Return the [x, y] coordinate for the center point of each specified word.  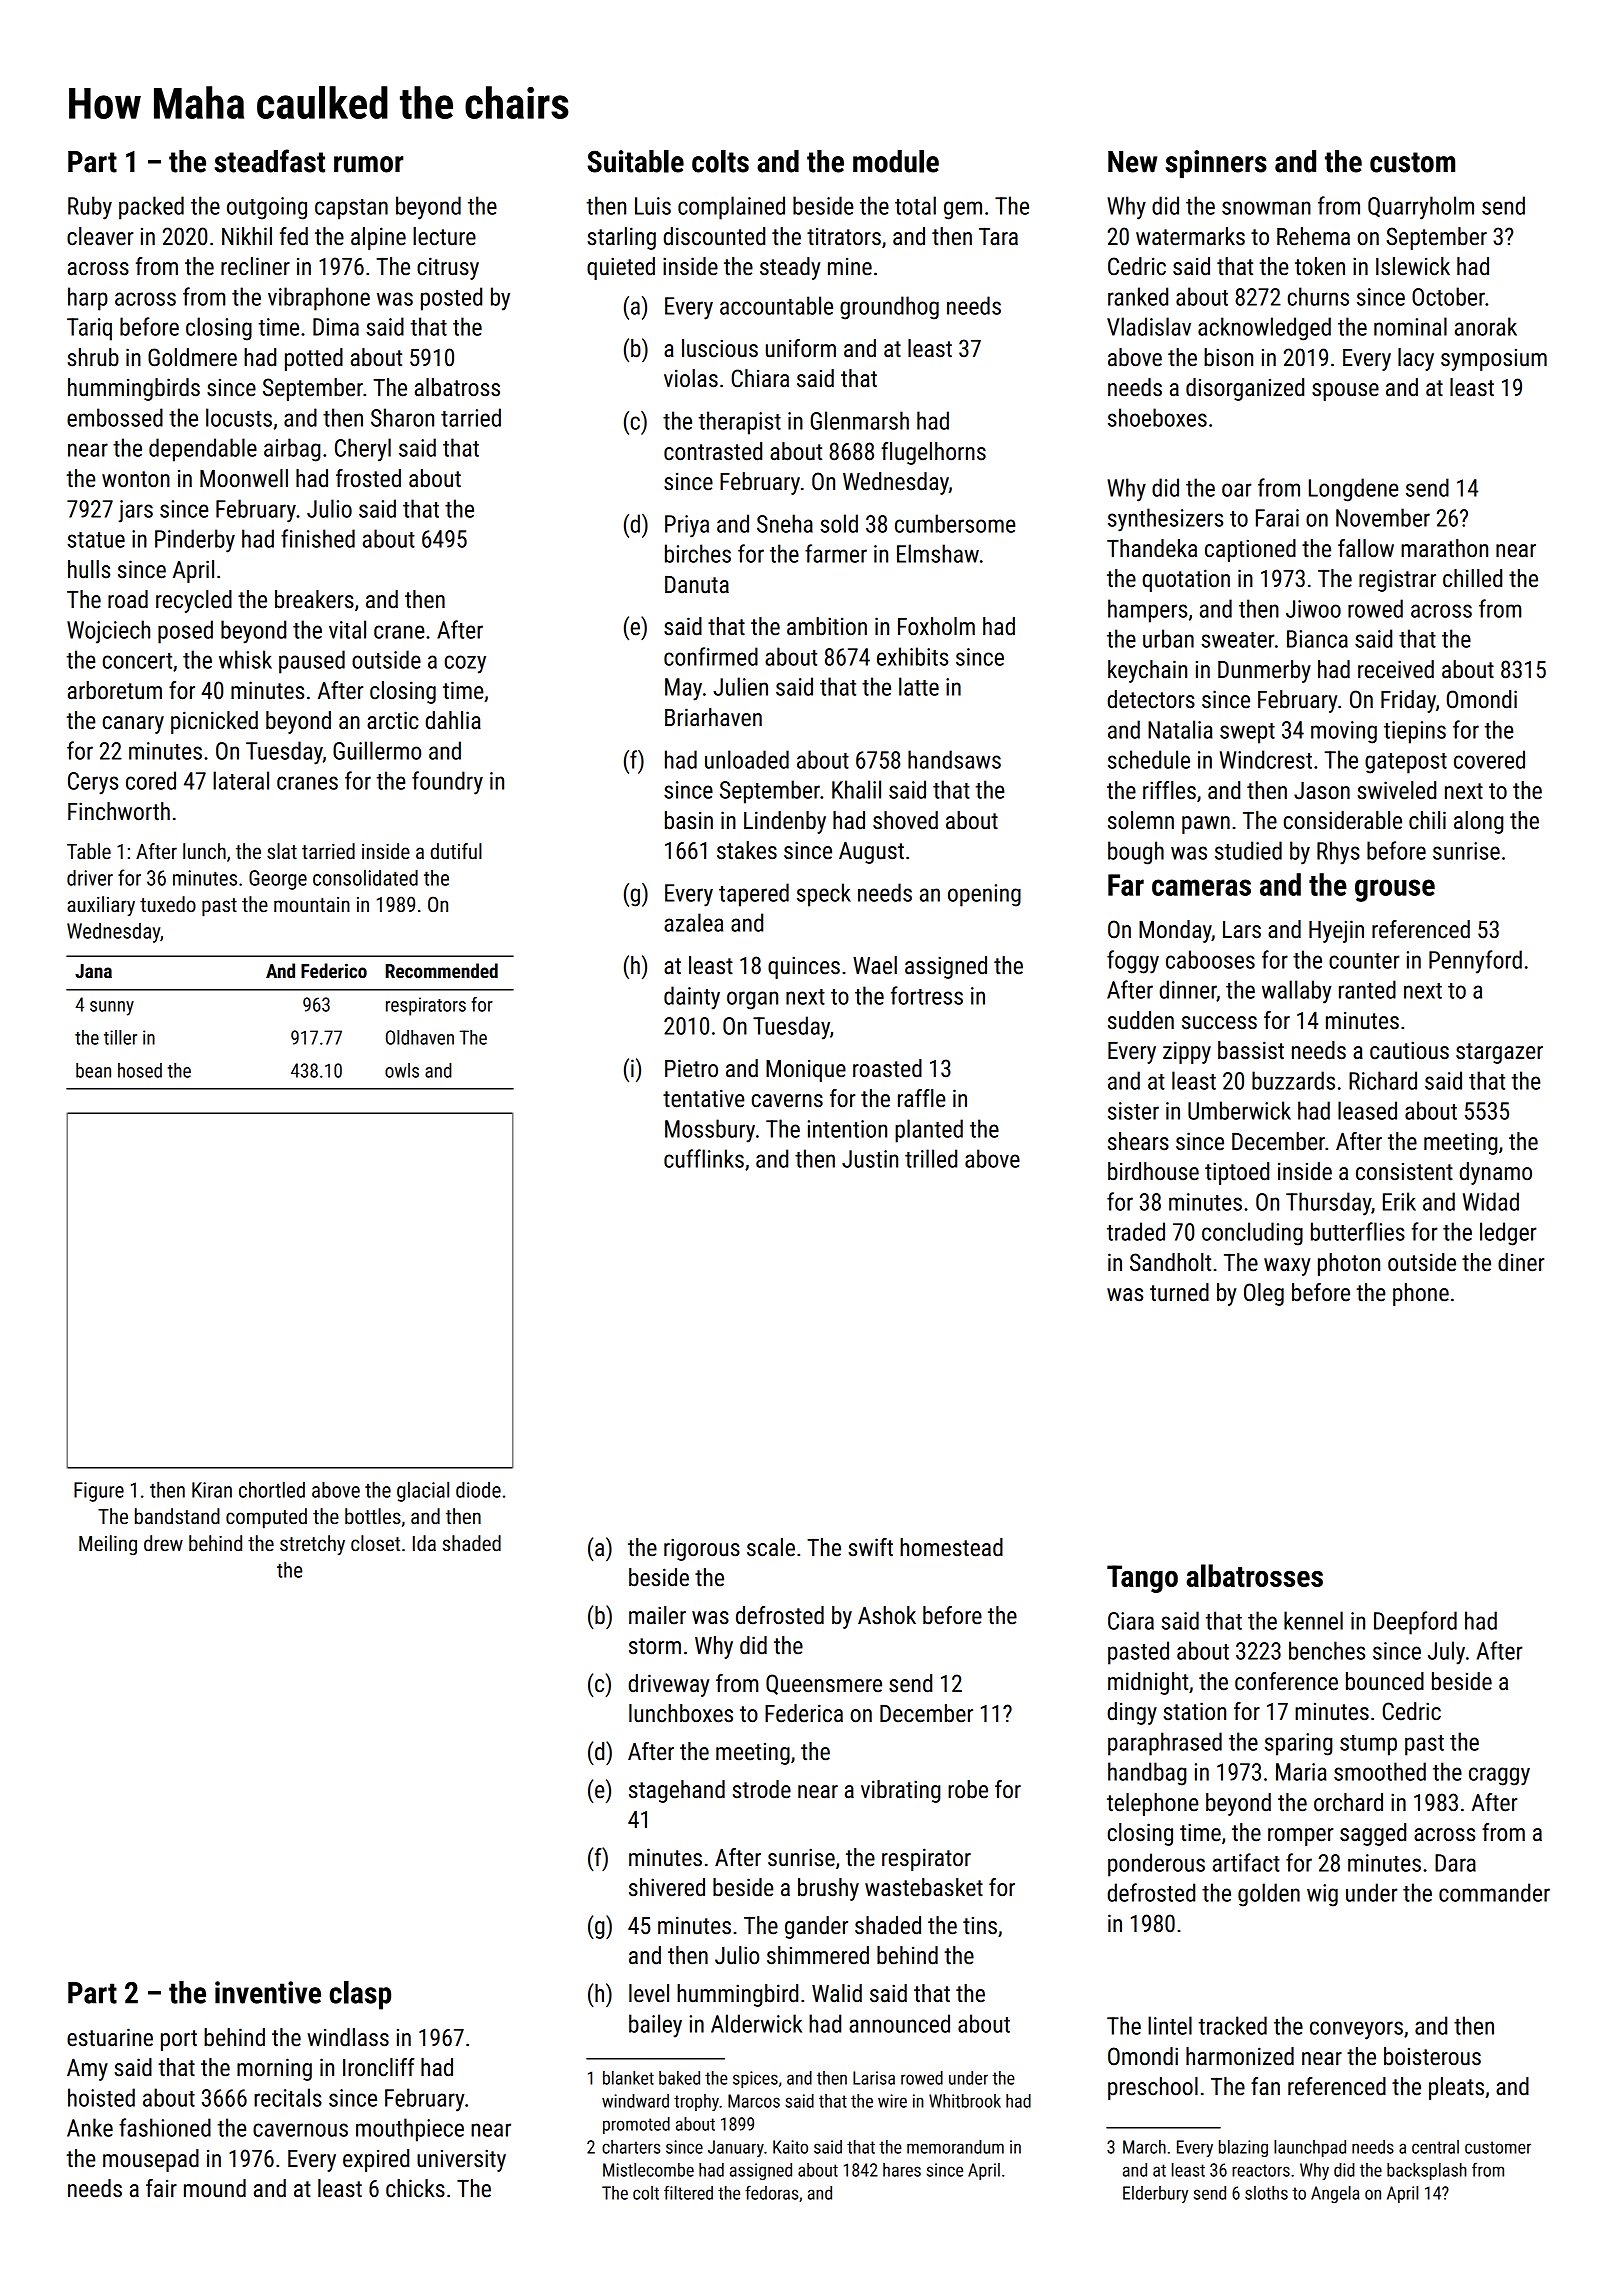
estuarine [110, 2037]
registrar [1397, 580]
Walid [837, 1993]
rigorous [702, 1549]
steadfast [270, 161]
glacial [423, 1492]
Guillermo [377, 750]
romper [1301, 1837]
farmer [836, 553]
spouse [1345, 392]
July [1446, 1653]
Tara [998, 236]
